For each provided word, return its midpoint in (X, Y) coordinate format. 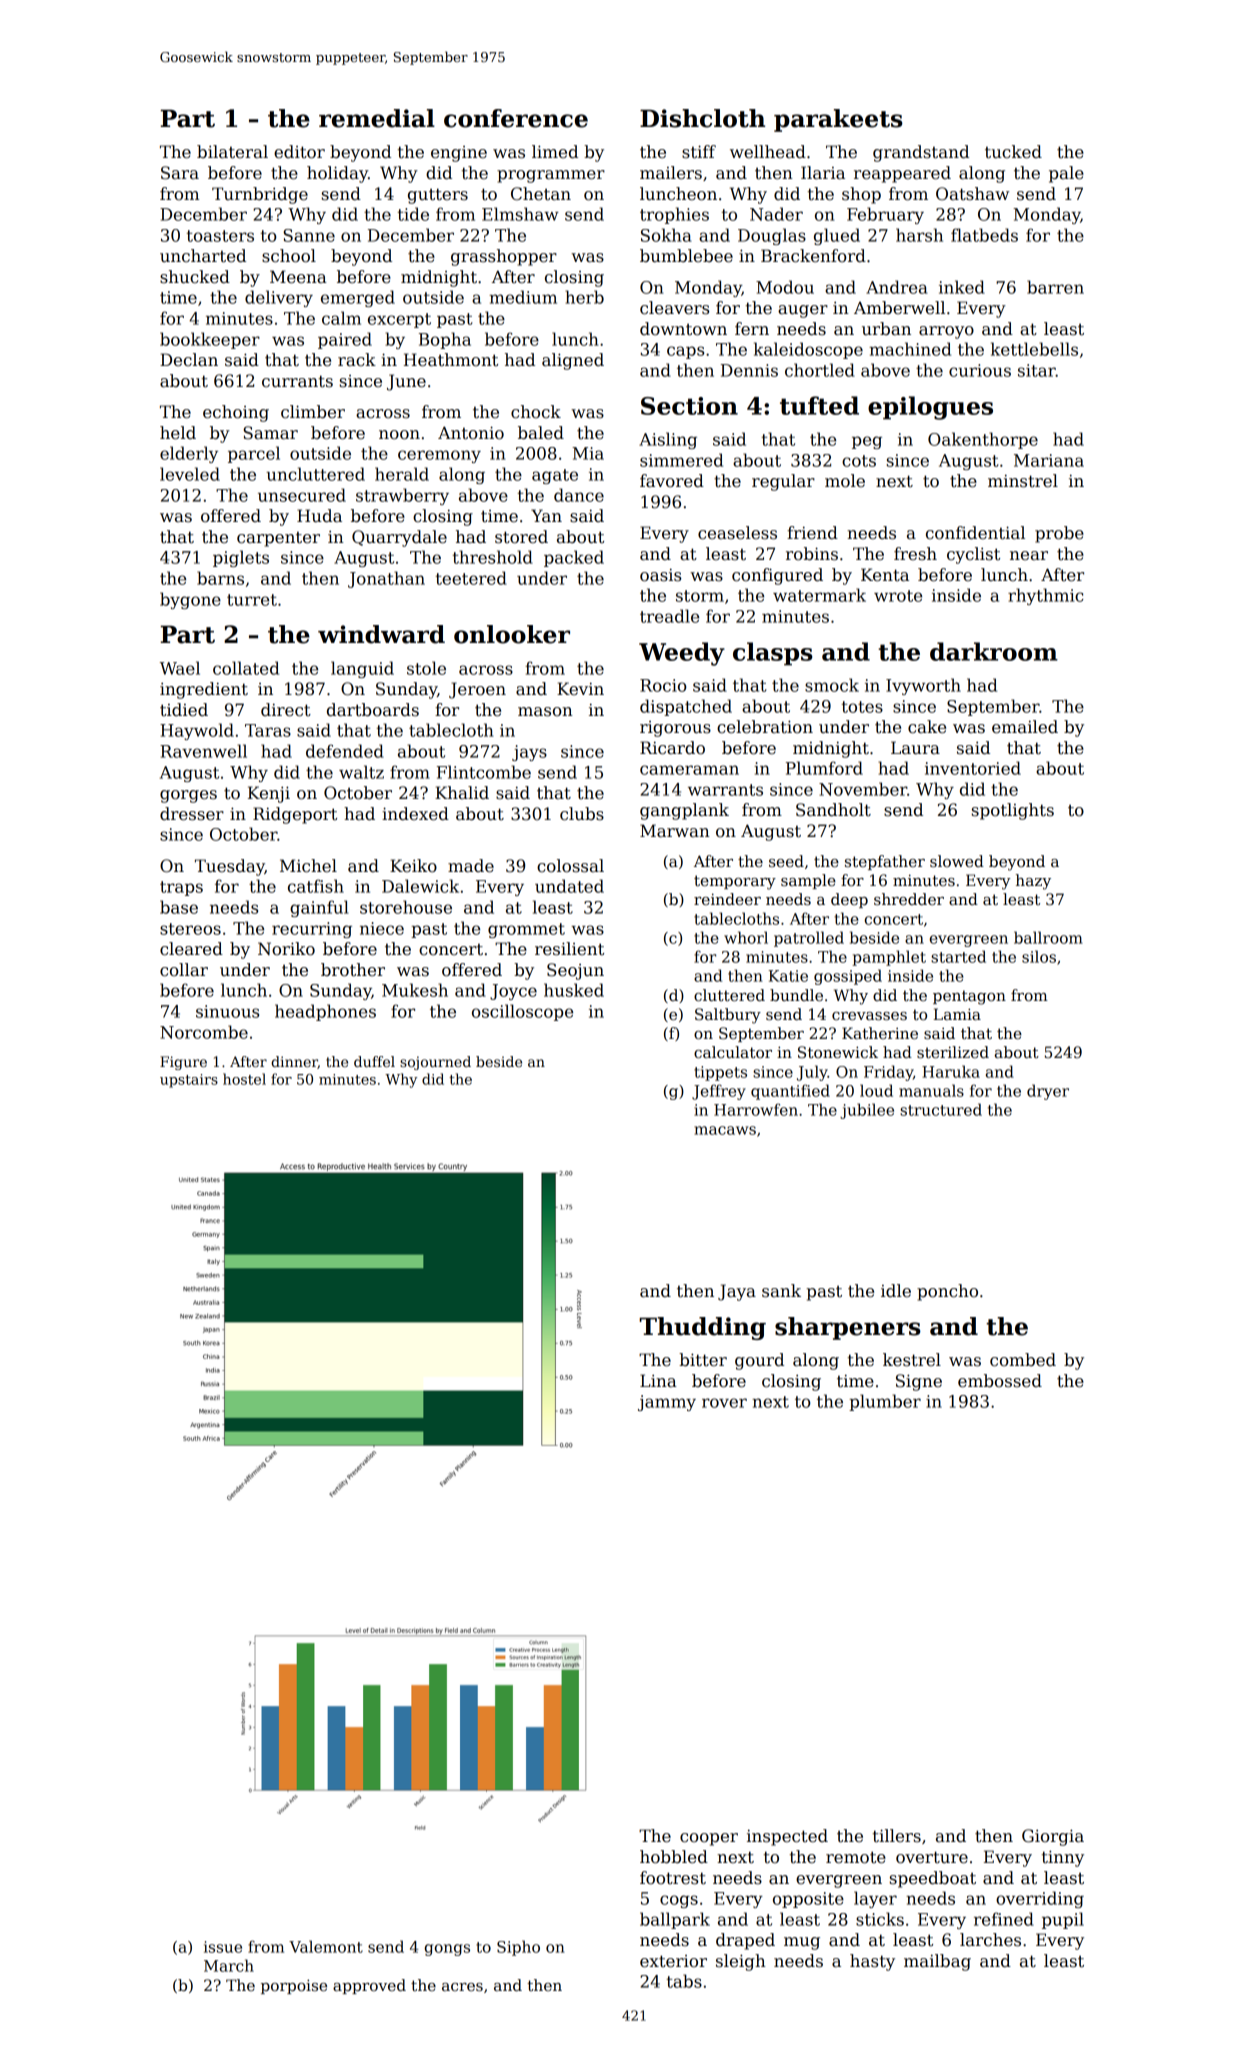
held (178, 433)
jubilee (867, 1111)
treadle (669, 616)
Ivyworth (923, 686)
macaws (725, 1130)
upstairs (189, 1081)
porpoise (294, 1986)
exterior (673, 1961)
